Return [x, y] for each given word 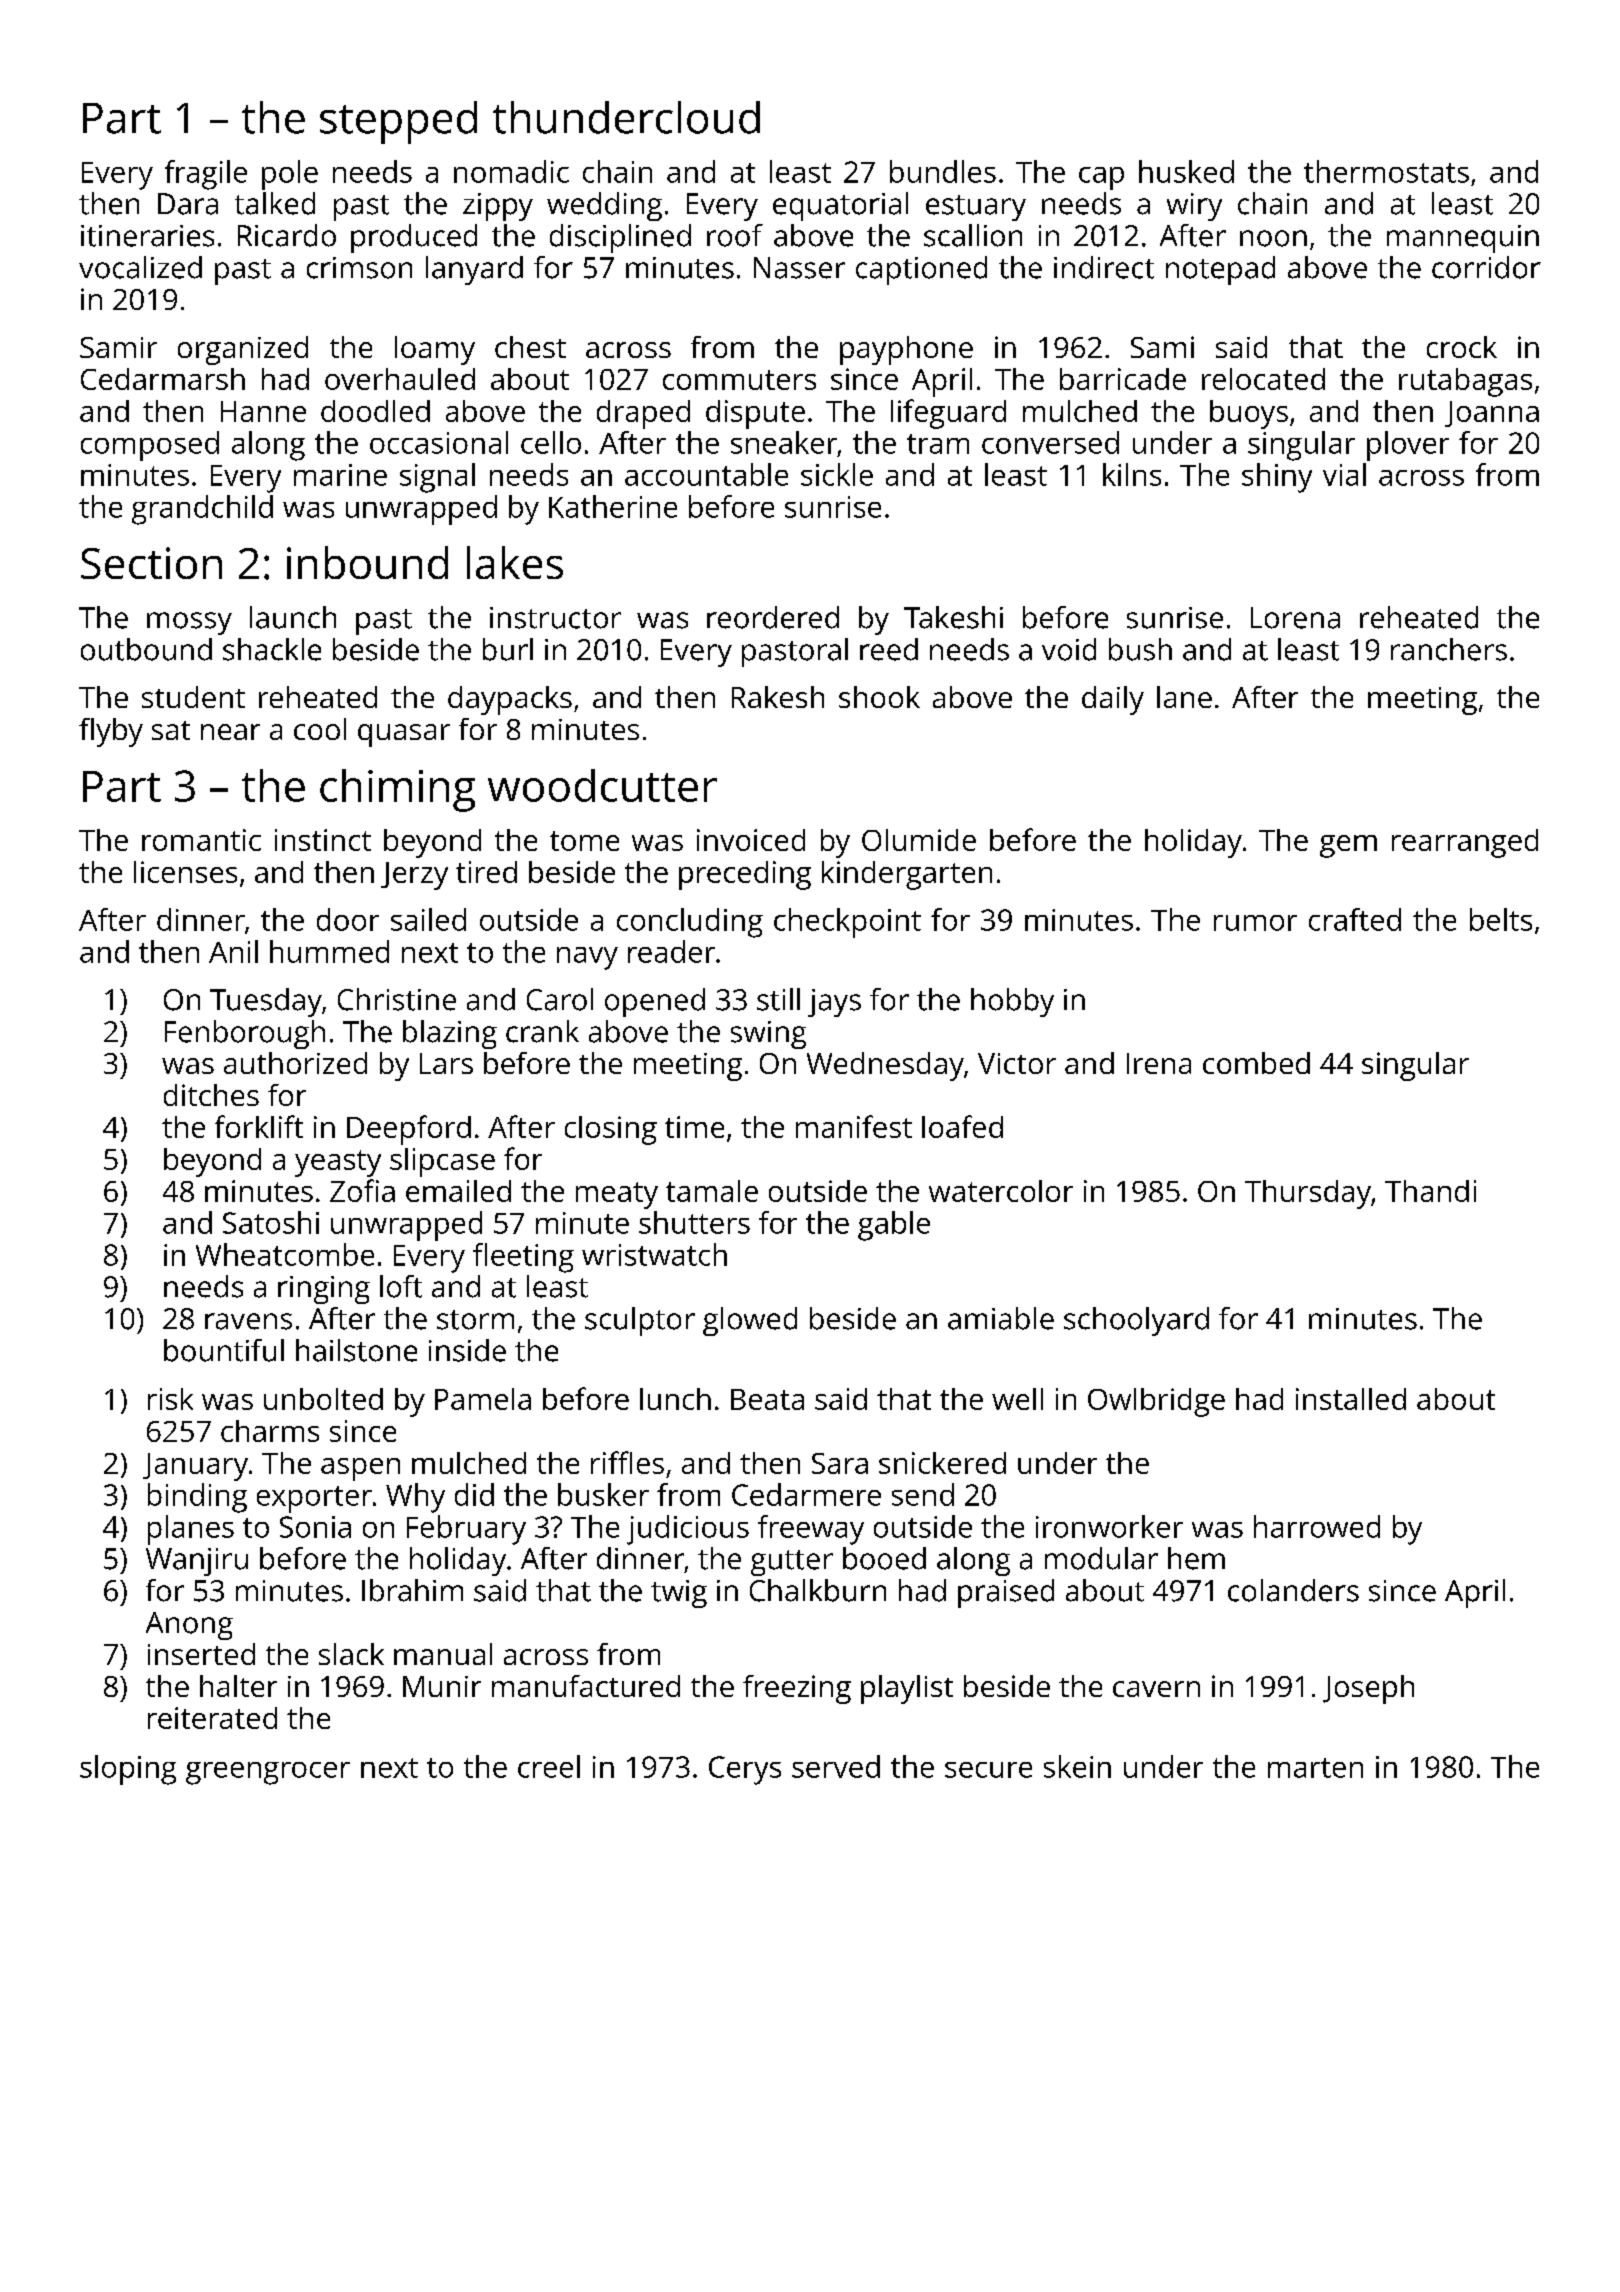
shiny [1277, 478]
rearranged [1465, 843]
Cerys [745, 1770]
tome [584, 841]
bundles [943, 171]
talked [275, 203]
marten [1315, 1768]
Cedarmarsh [163, 379]
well [1017, 1399]
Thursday [1308, 1194]
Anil [233, 951]
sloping [128, 1770]
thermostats [1386, 171]
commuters [739, 380]
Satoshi [271, 1222]
